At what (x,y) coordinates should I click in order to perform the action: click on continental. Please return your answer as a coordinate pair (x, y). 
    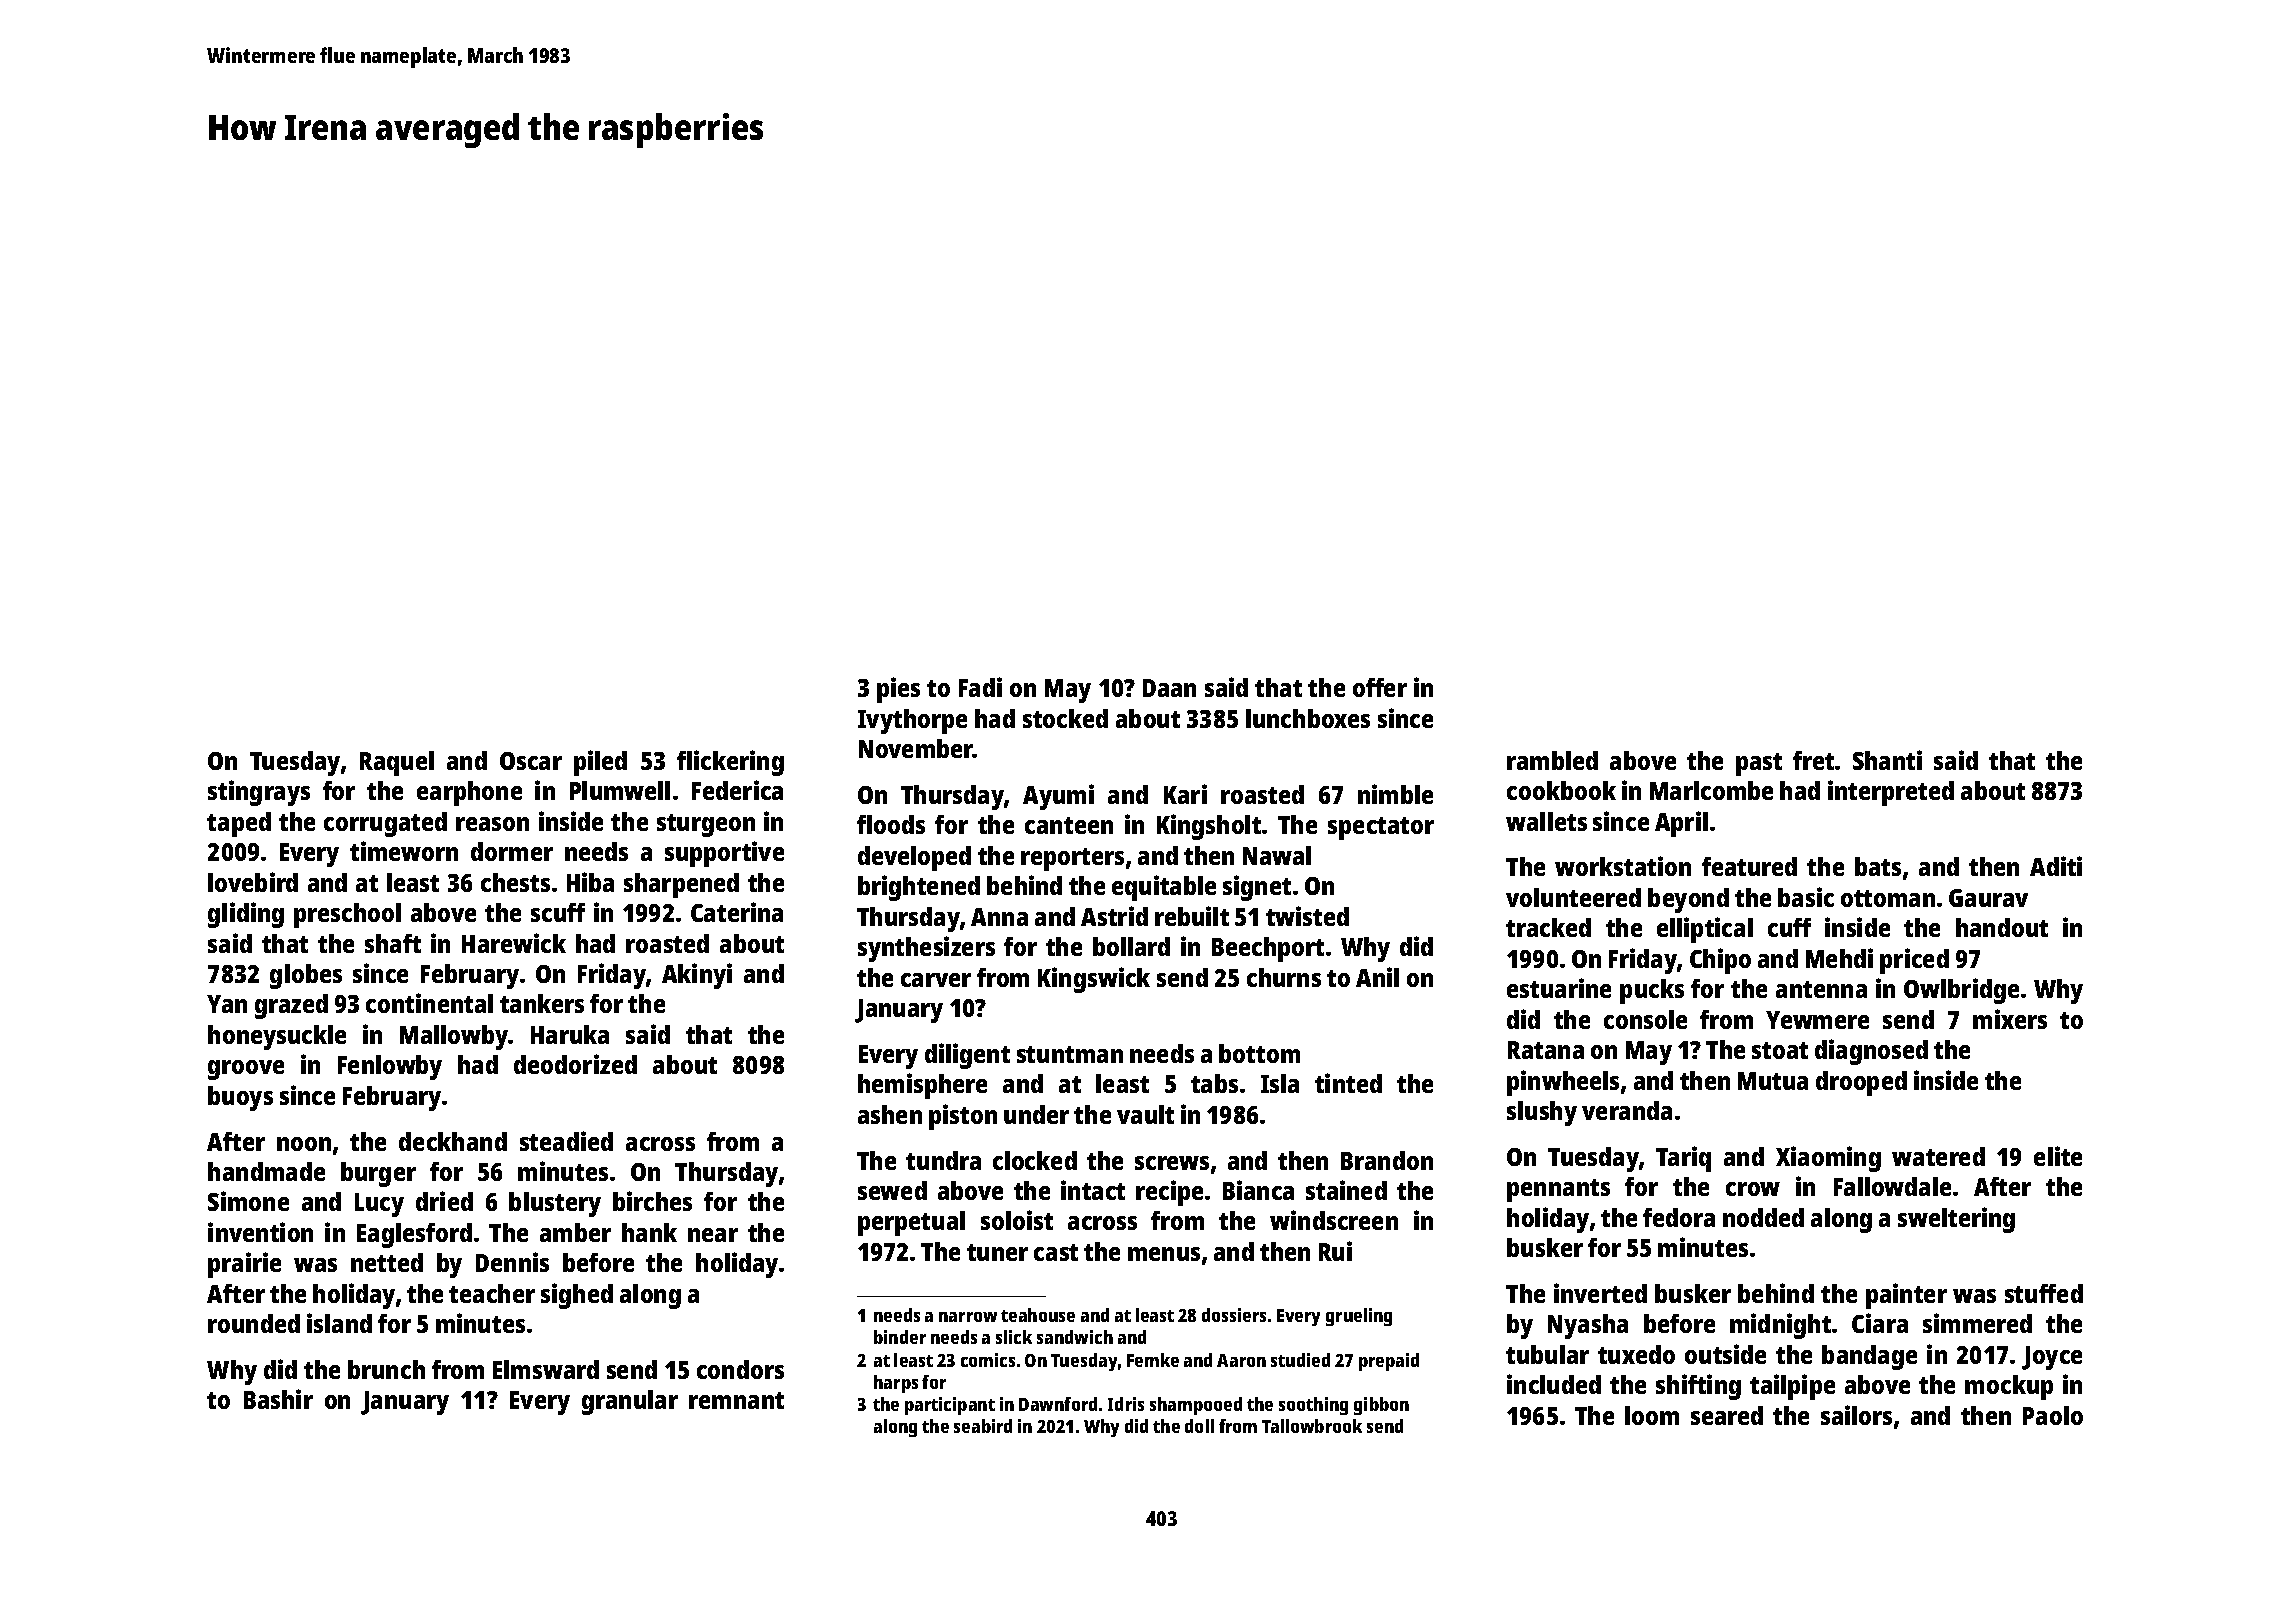
    Looking at the image, I should click on (429, 1003).
